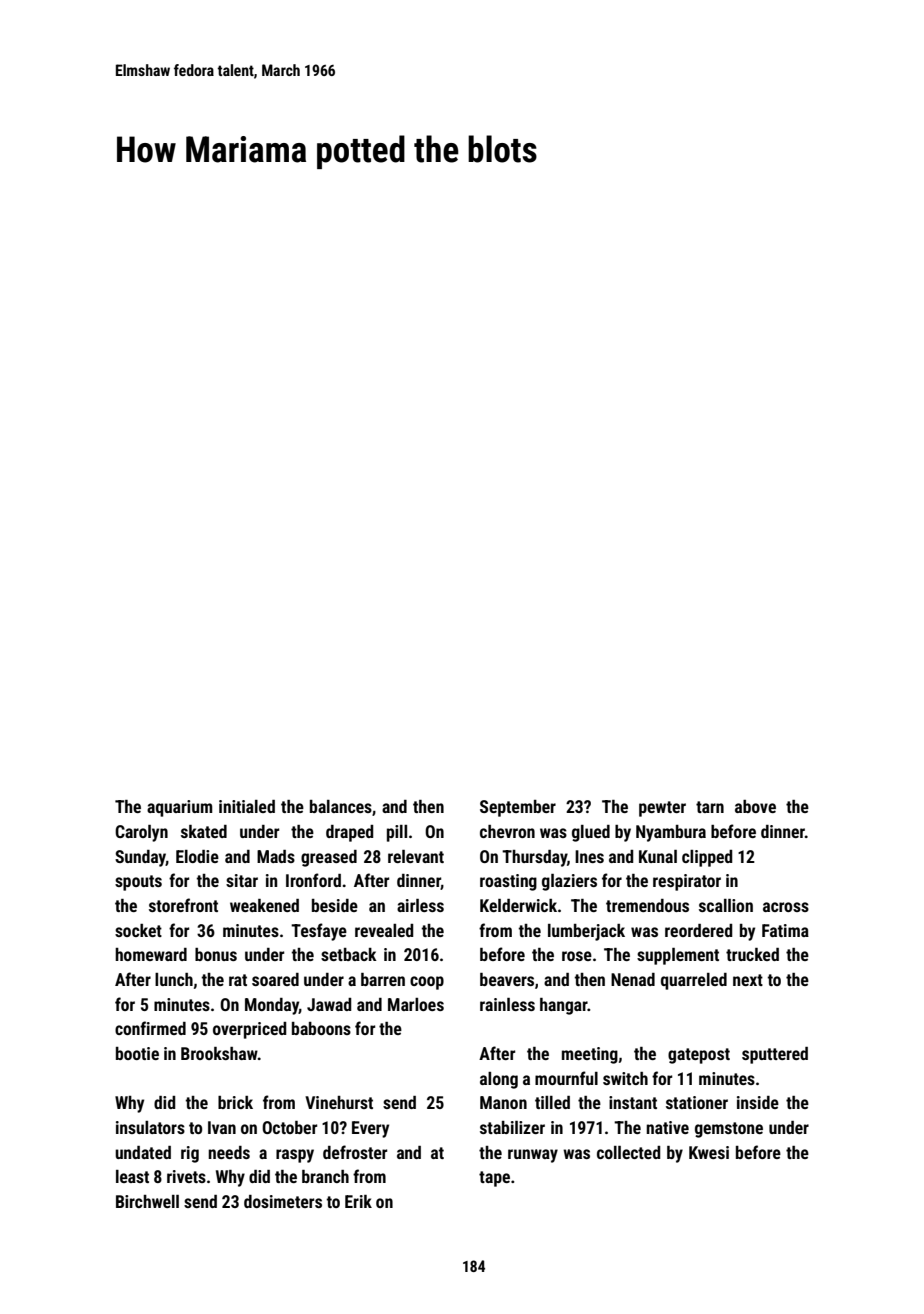 This screenshot has height=1314, width=924. Describe the element at coordinates (518, 808) in the screenshot. I see `September` at that location.
